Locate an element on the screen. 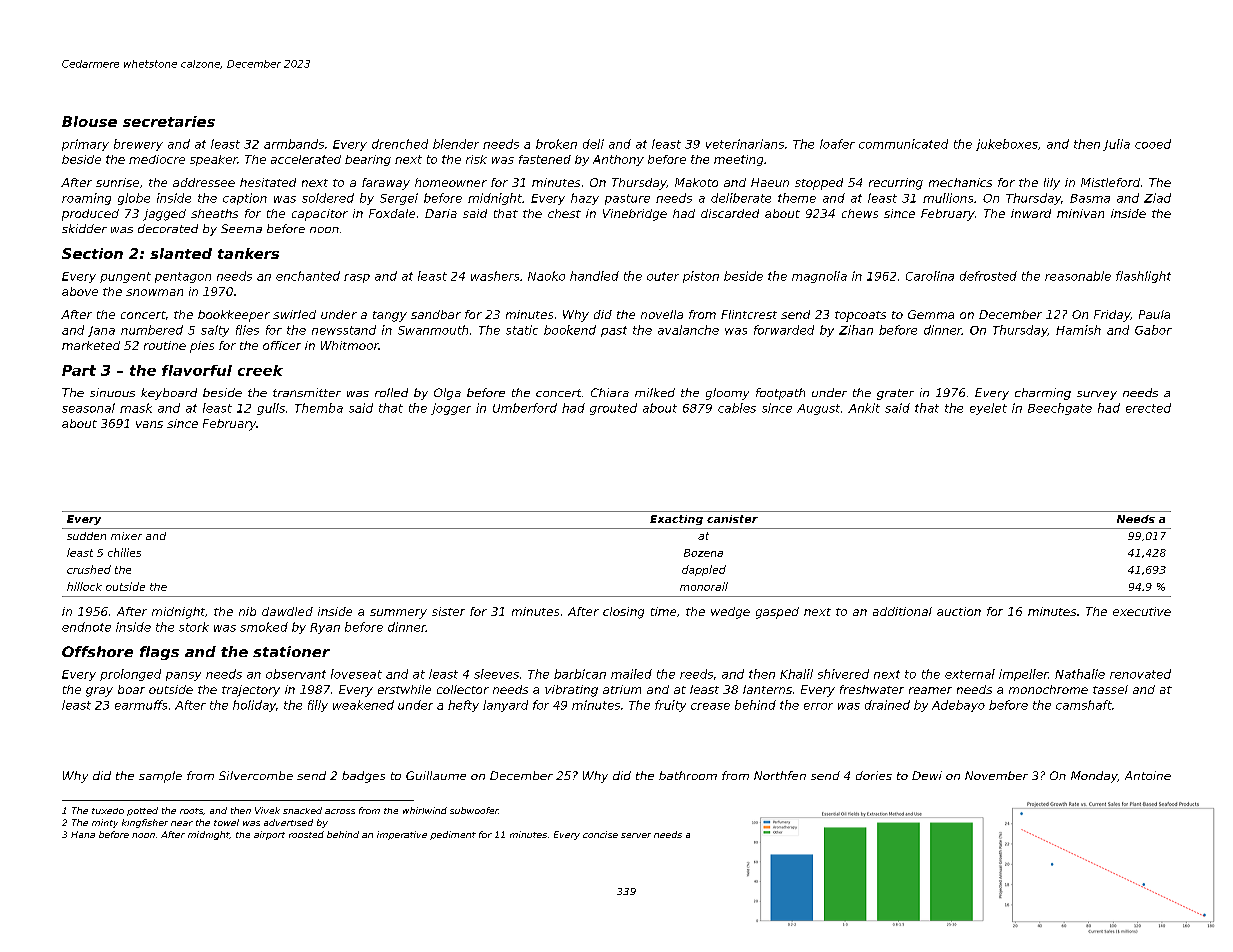 The image size is (1233, 952). concise is located at coordinates (600, 834).
